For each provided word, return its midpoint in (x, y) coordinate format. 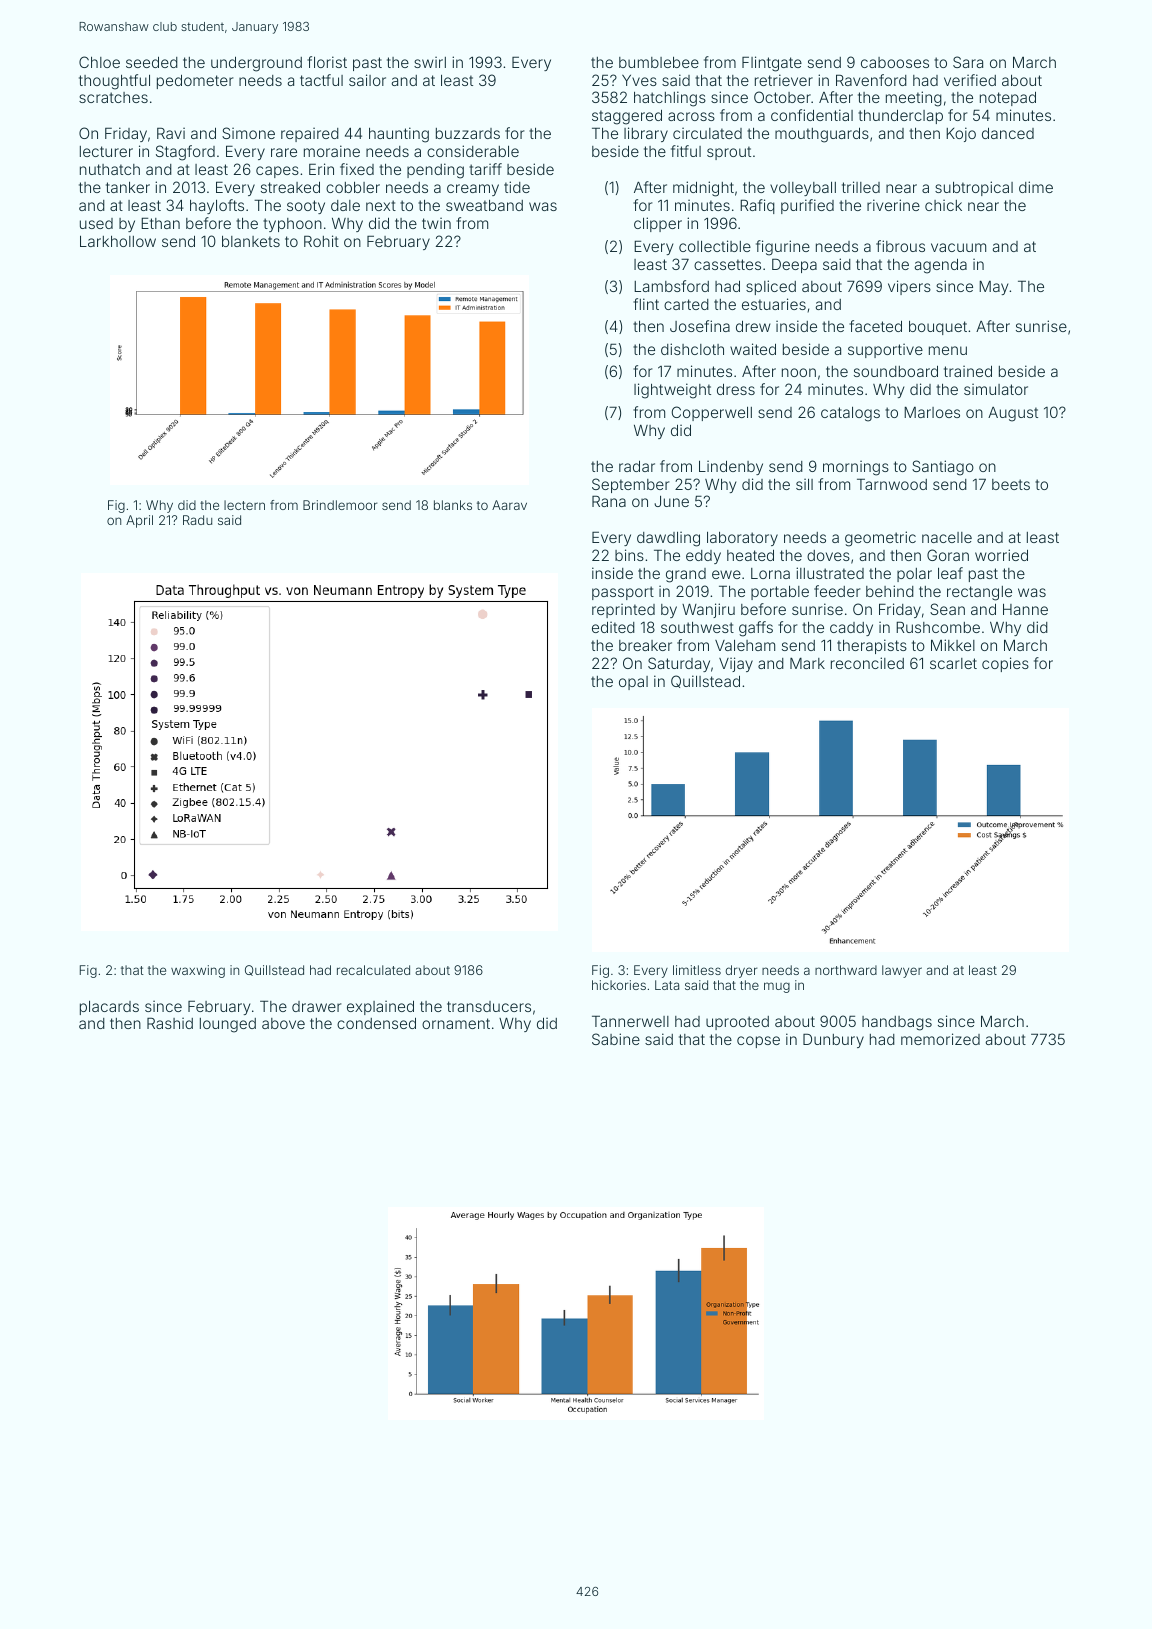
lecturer (106, 151)
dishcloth (692, 349)
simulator (996, 389)
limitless (697, 970)
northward (846, 970)
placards (109, 1008)
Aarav (509, 505)
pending (435, 171)
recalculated (373, 970)
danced (1008, 133)
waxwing (198, 971)
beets (1011, 484)
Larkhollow (118, 241)
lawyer (902, 971)
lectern (244, 505)
